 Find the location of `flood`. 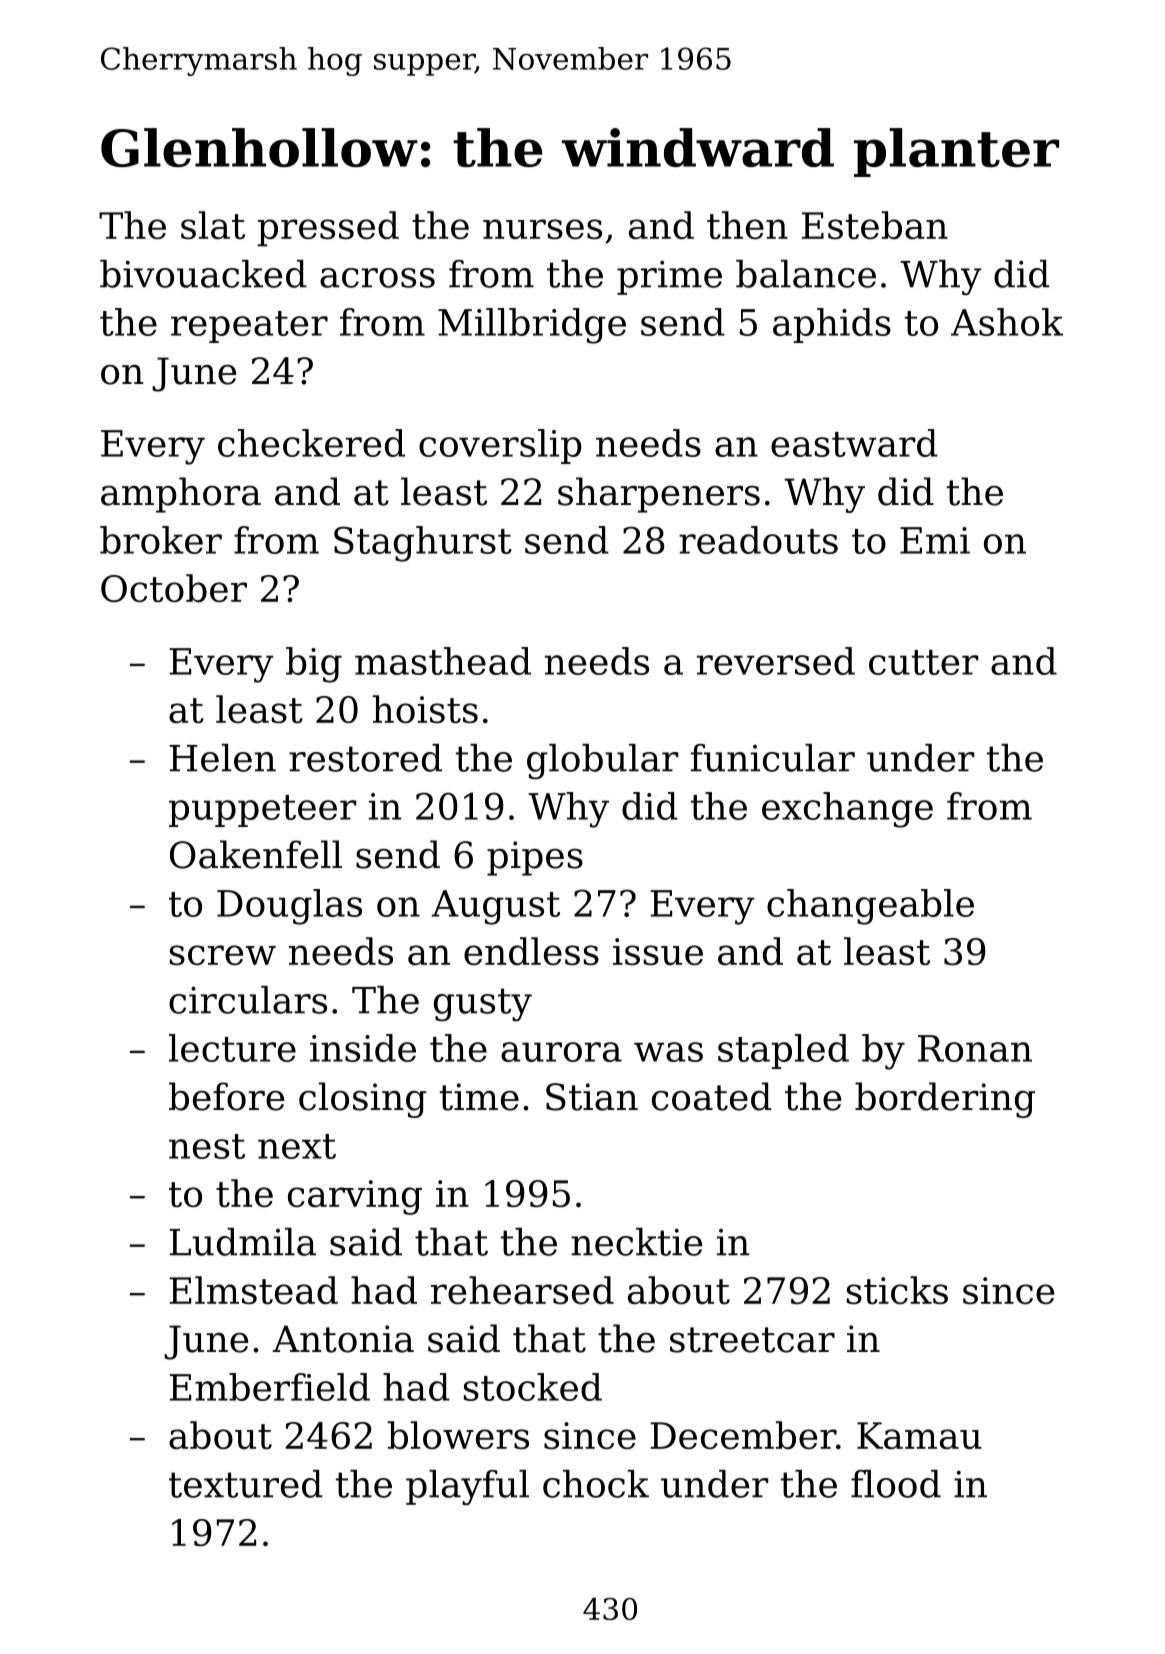

flood is located at coordinates (896, 1484).
